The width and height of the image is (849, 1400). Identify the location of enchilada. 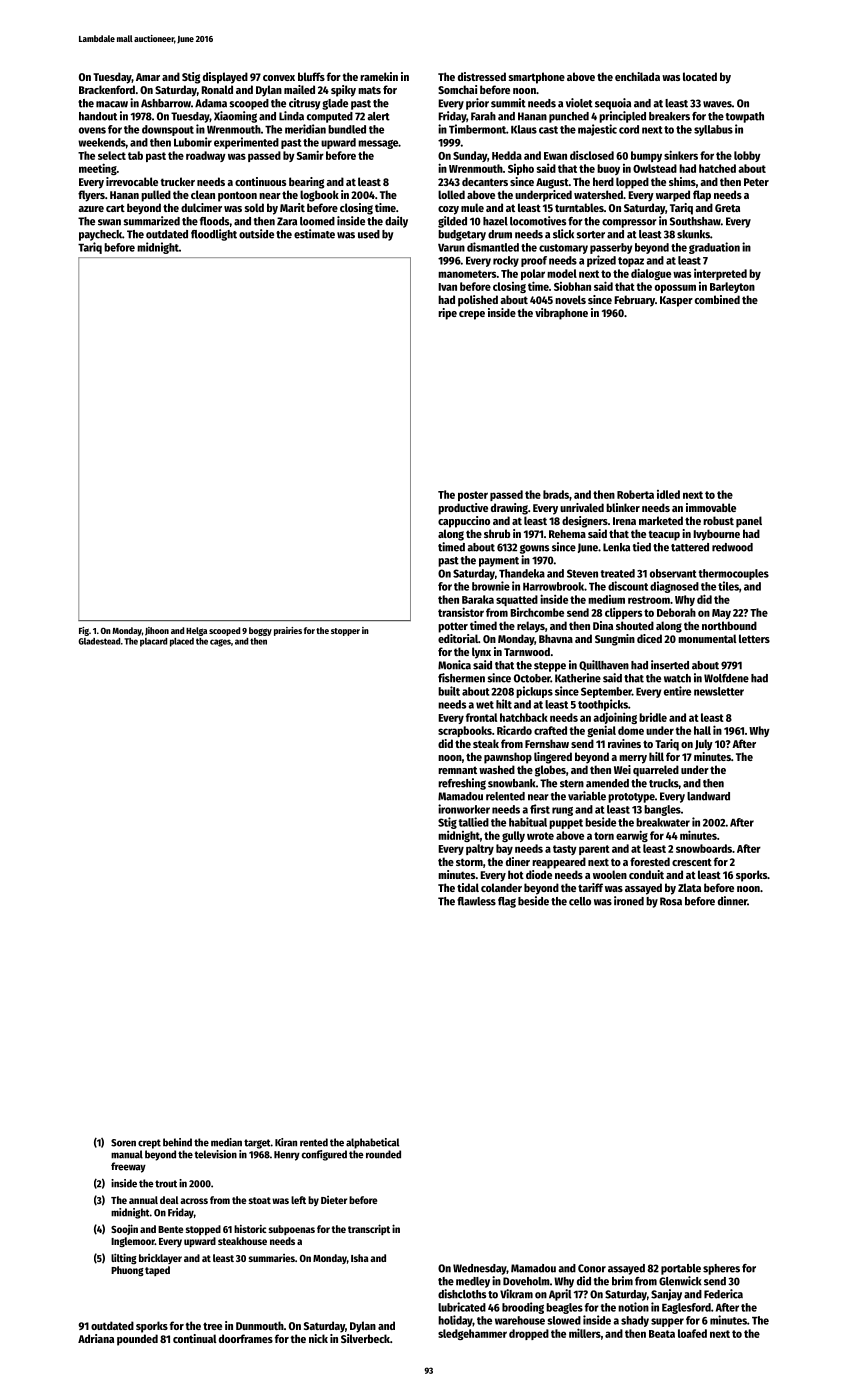
(637, 76).
